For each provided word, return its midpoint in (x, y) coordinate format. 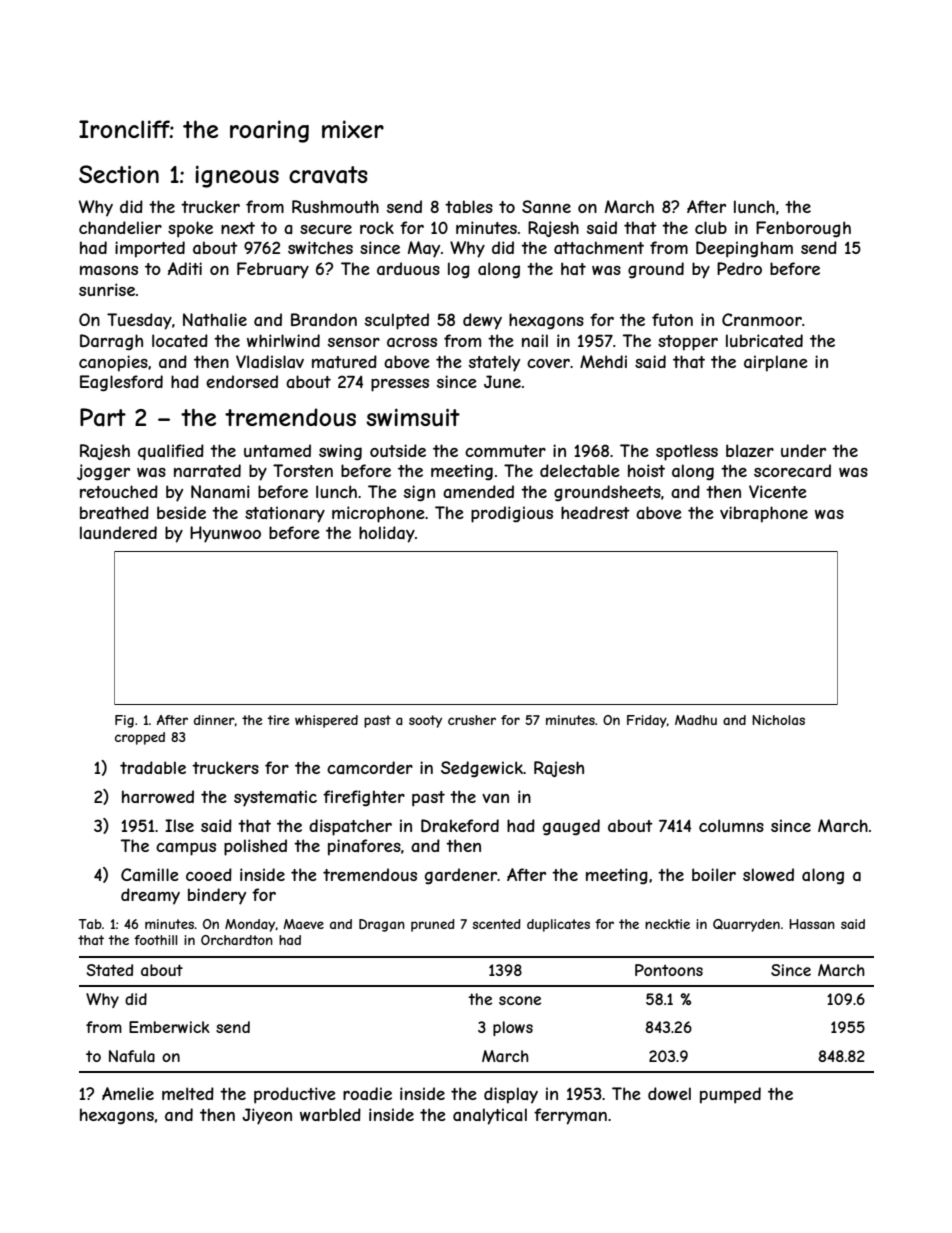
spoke (190, 229)
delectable (580, 470)
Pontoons (669, 970)
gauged (571, 827)
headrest (595, 512)
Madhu (696, 720)
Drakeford (460, 825)
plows (513, 1028)
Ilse (179, 825)
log (459, 270)
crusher (472, 720)
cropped (140, 738)
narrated (207, 470)
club (711, 227)
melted (188, 1093)
